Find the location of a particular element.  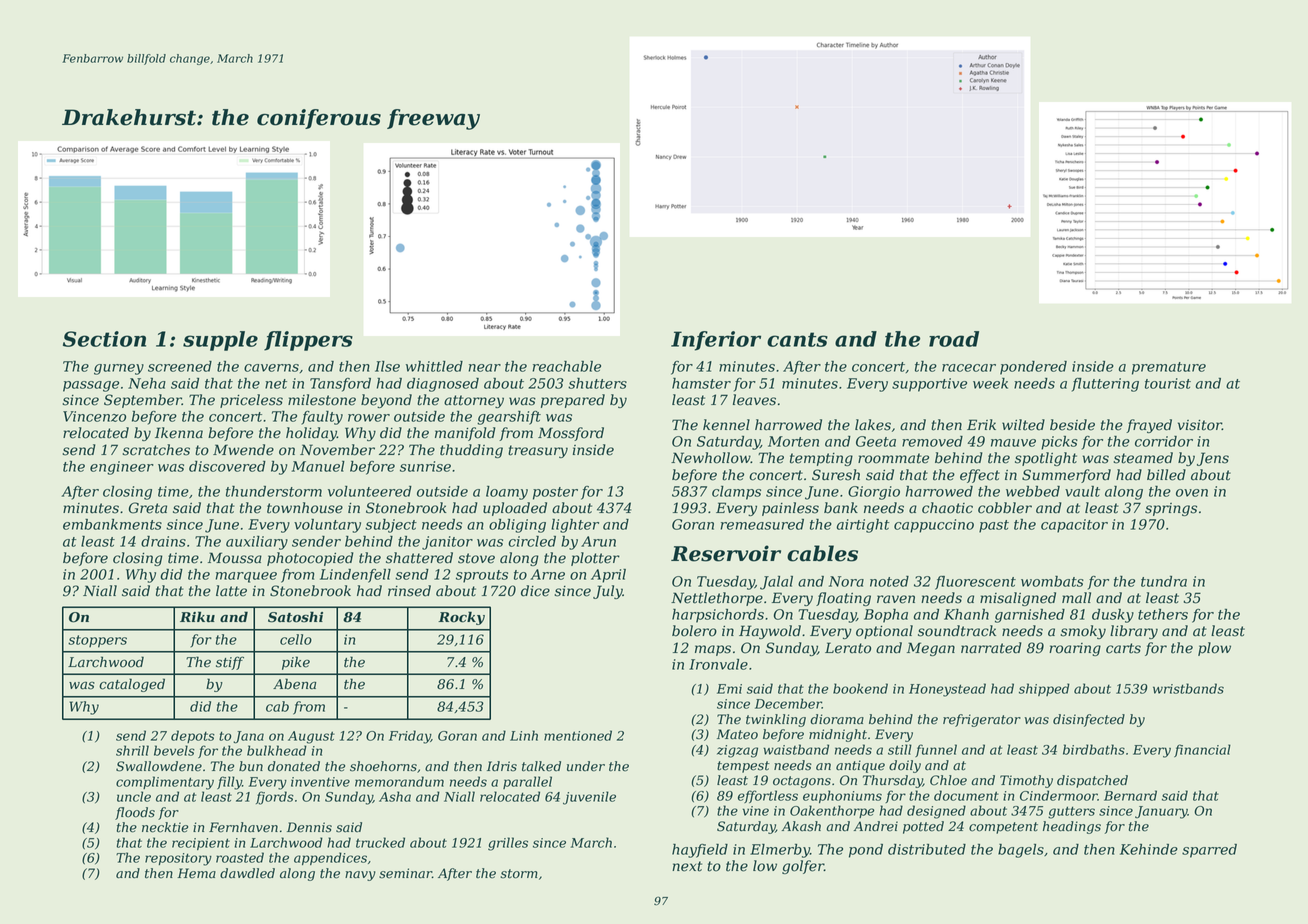

hamster is located at coordinates (701, 383).
